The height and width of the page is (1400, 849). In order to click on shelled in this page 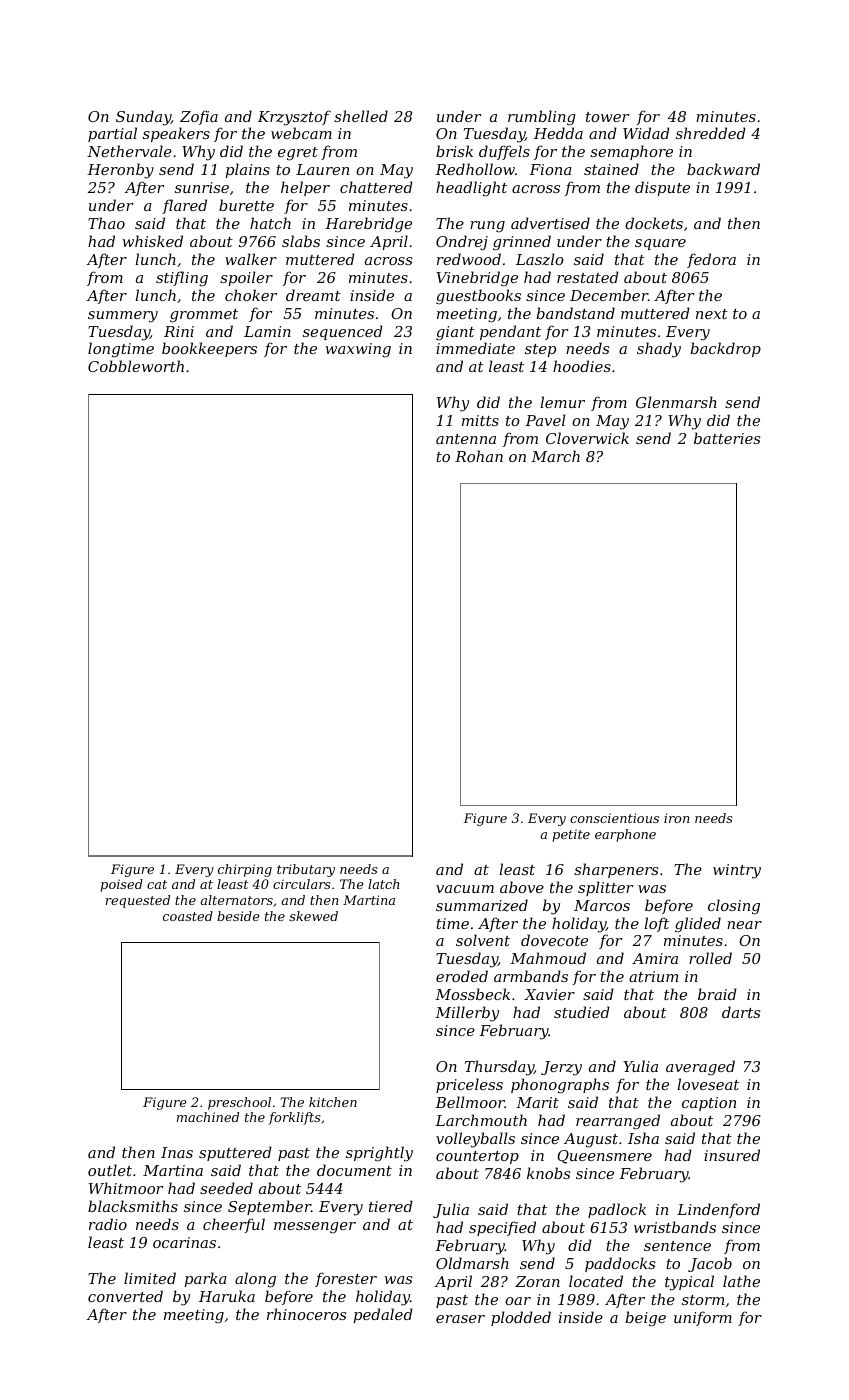, I will do `click(361, 116)`.
